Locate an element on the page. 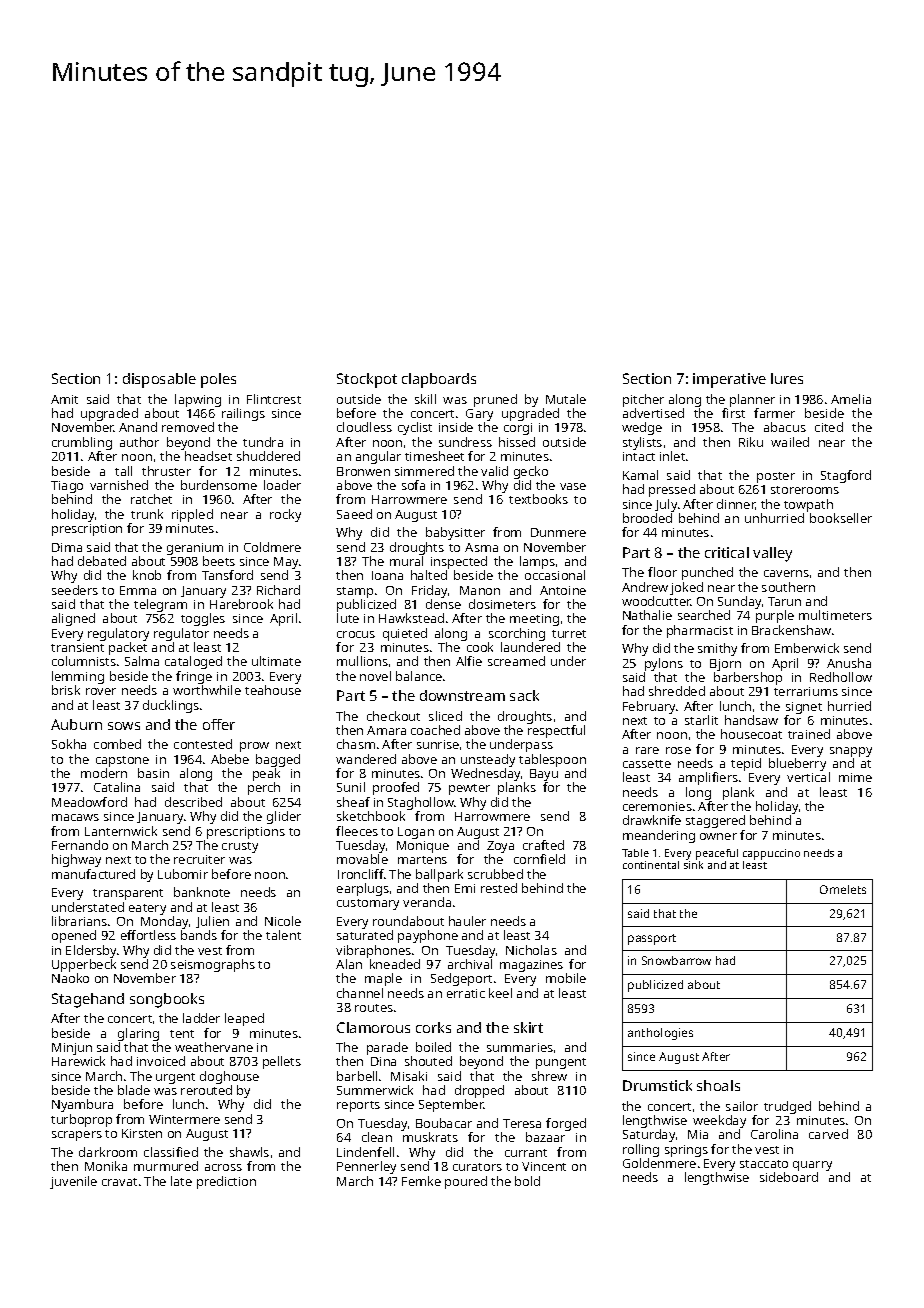 Image resolution: width=924 pixels, height=1308 pixels. terrariums is located at coordinates (806, 691).
